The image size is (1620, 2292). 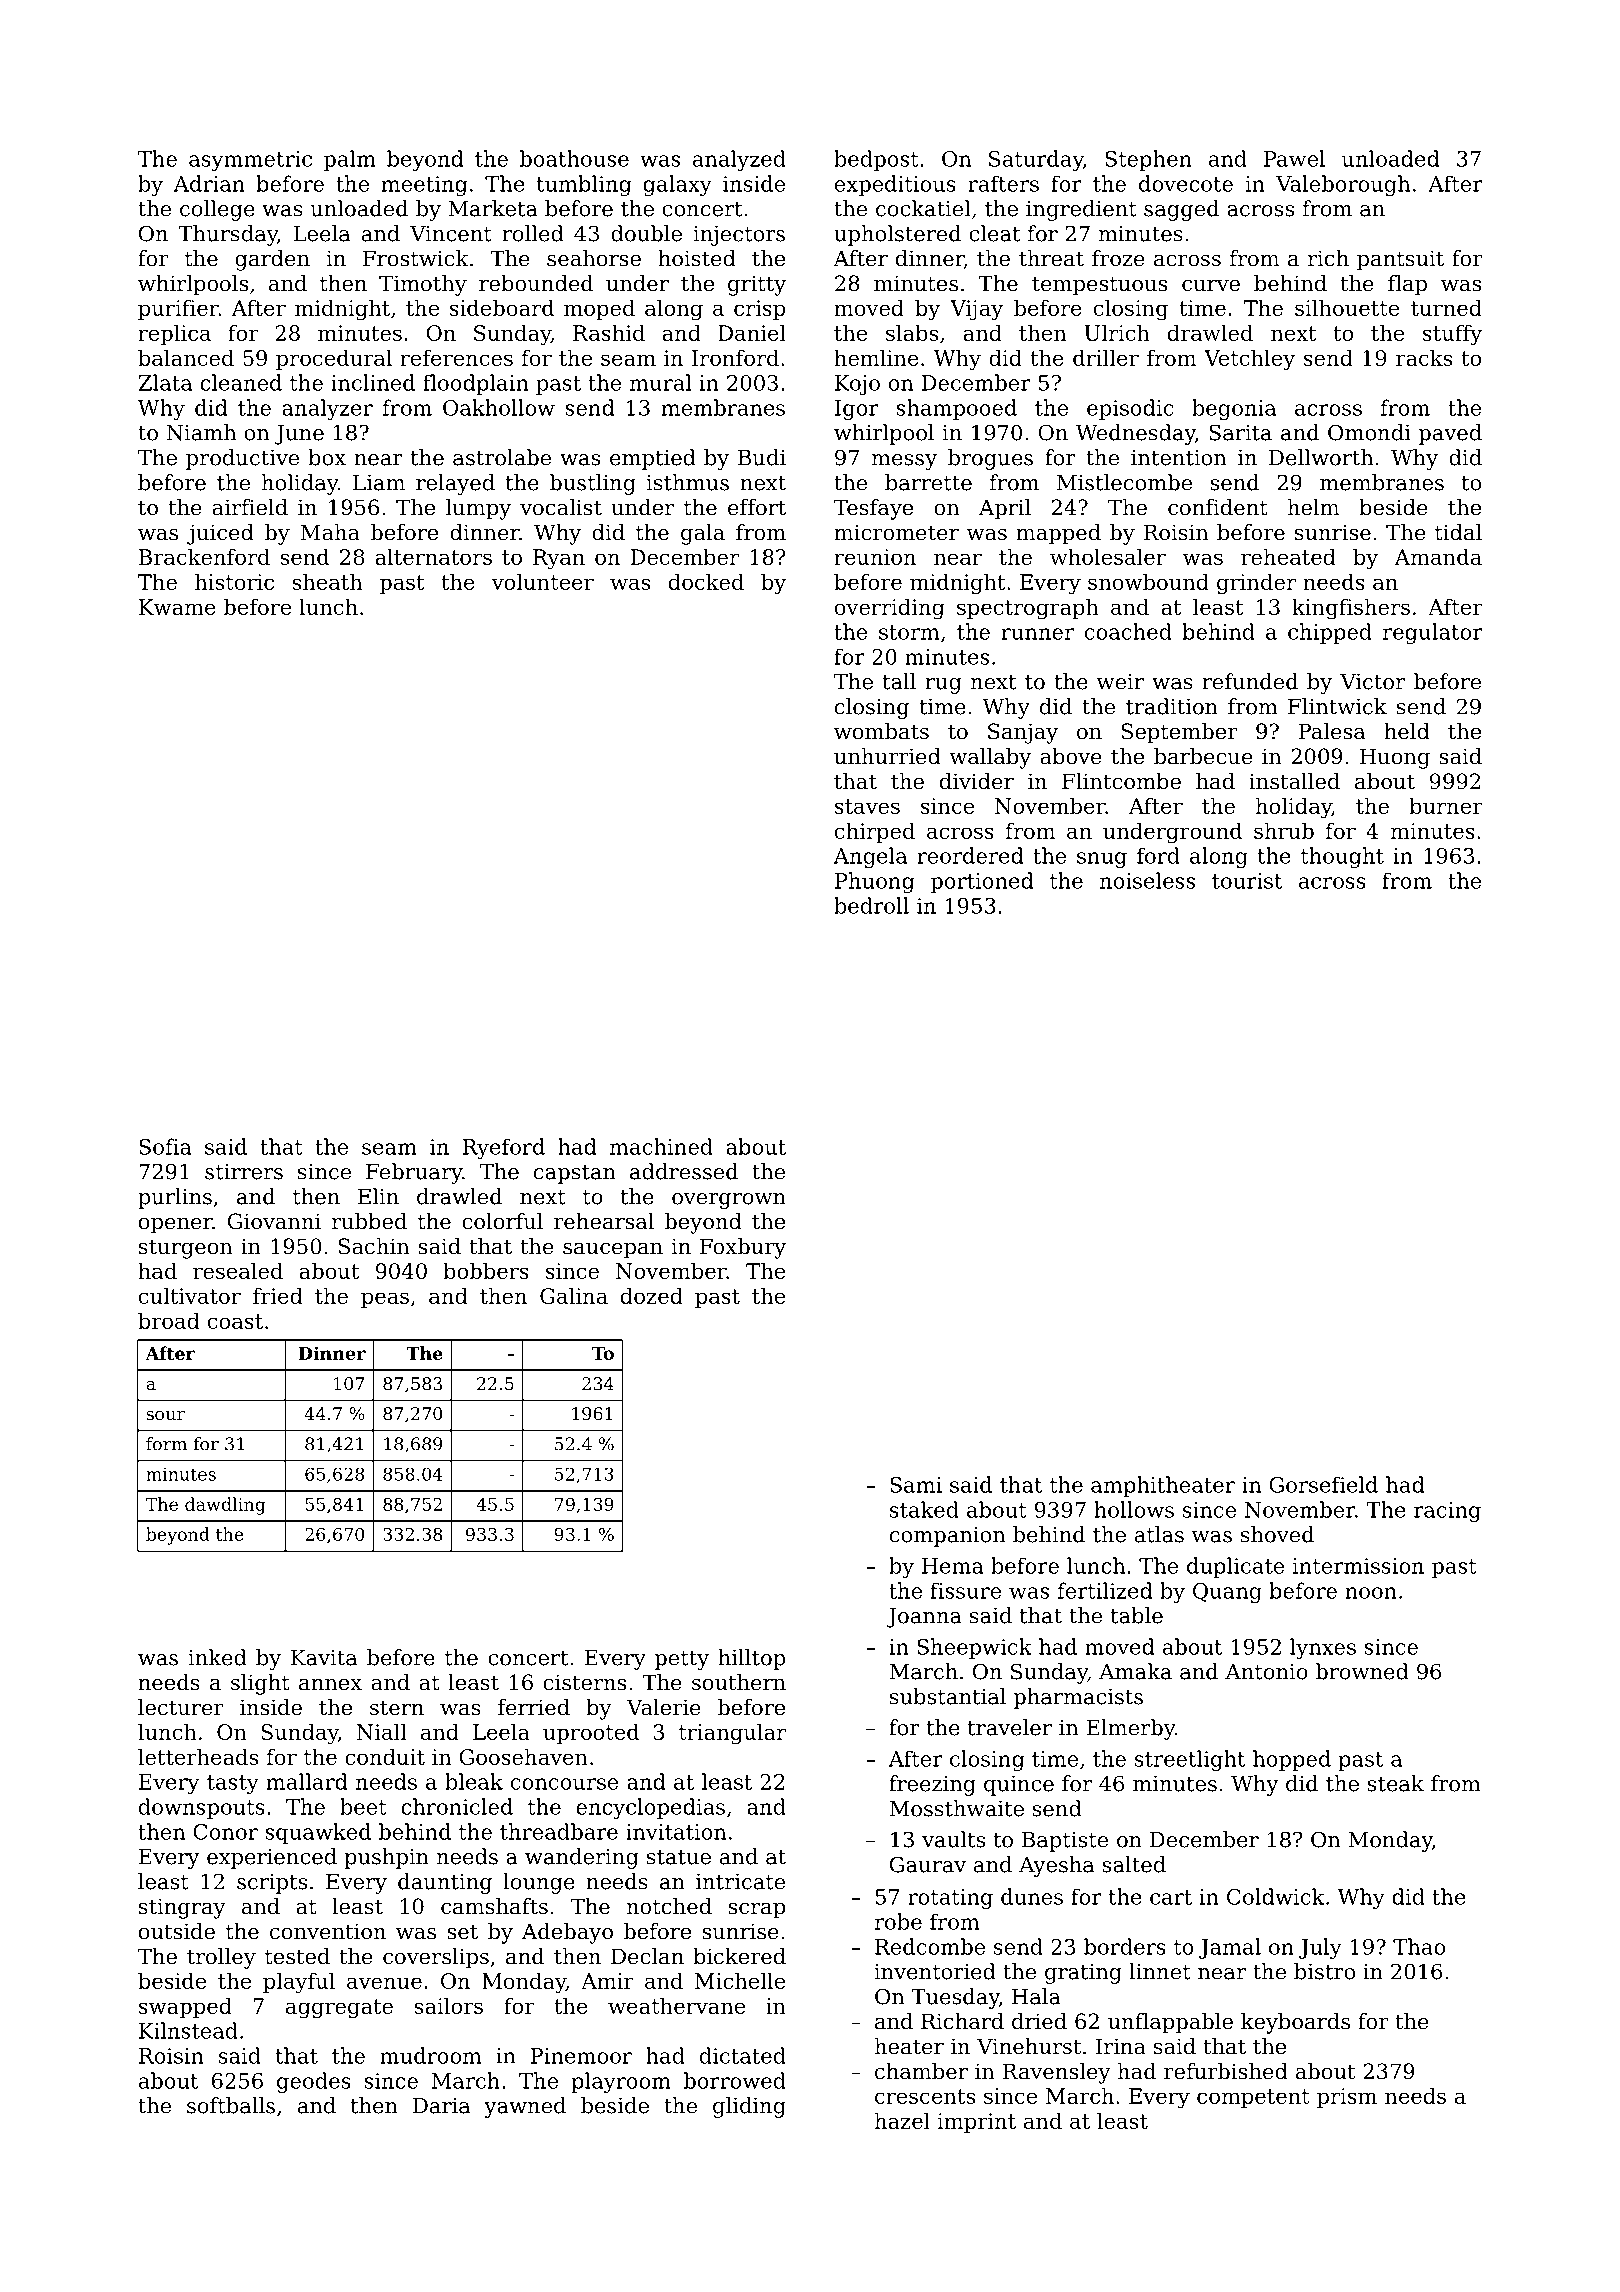 What do you see at coordinates (225, 1506) in the screenshot?
I see `dawdling` at bounding box center [225, 1506].
